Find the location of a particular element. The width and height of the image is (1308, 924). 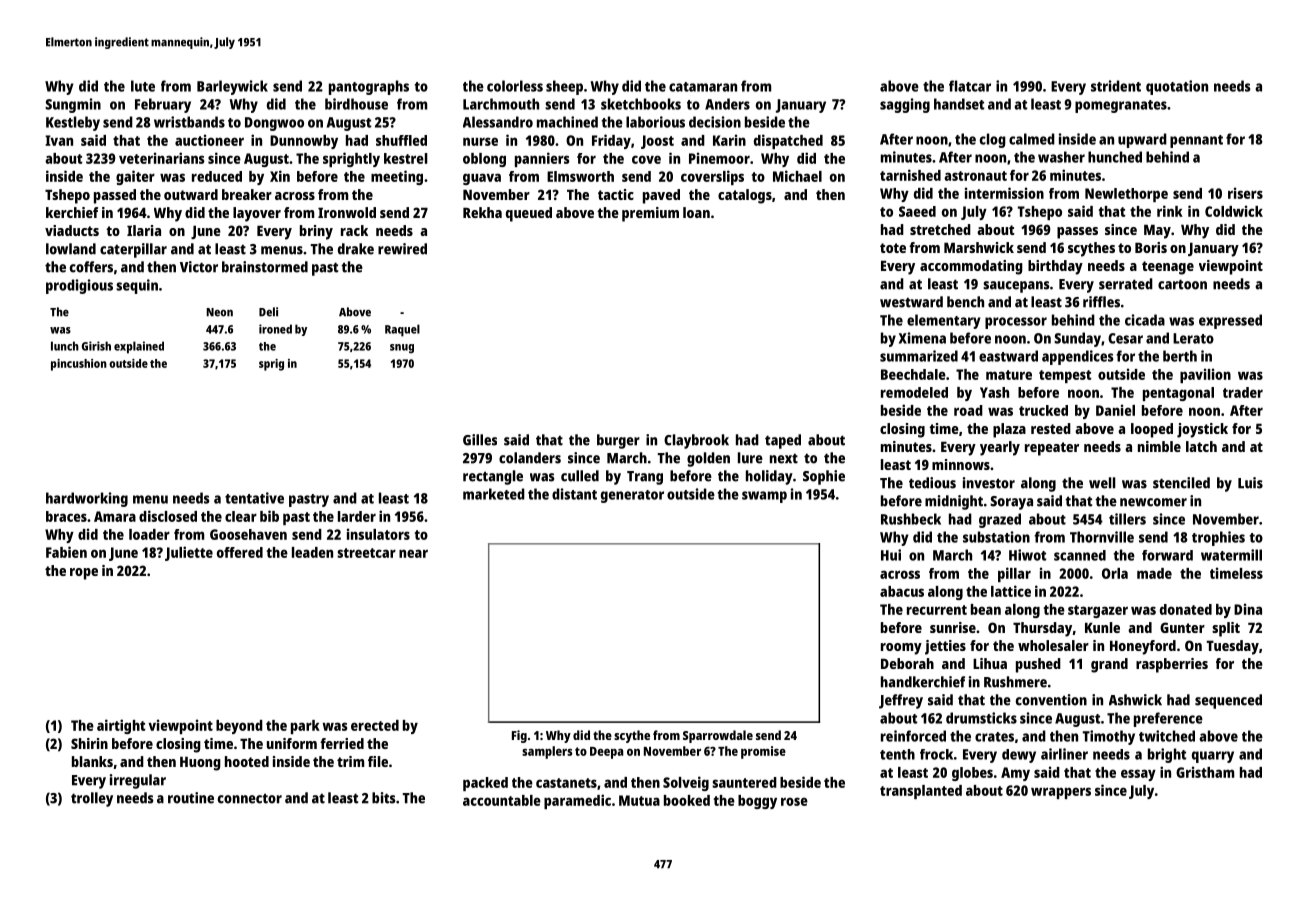

Rushmere is located at coordinates (1015, 682).
